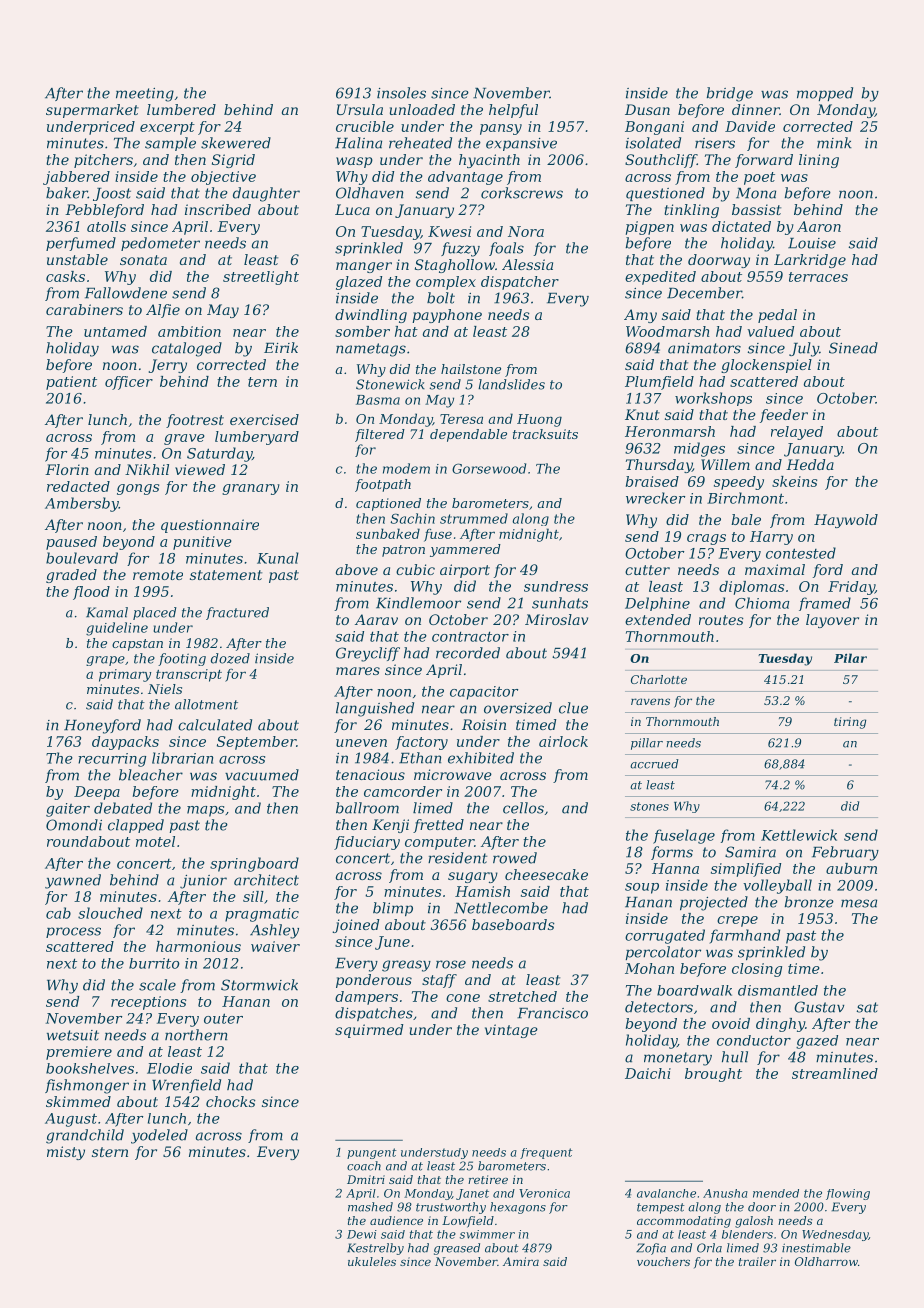 The height and width of the screenshot is (1308, 924). Describe the element at coordinates (487, 1234) in the screenshot. I see `swimmer` at that location.
